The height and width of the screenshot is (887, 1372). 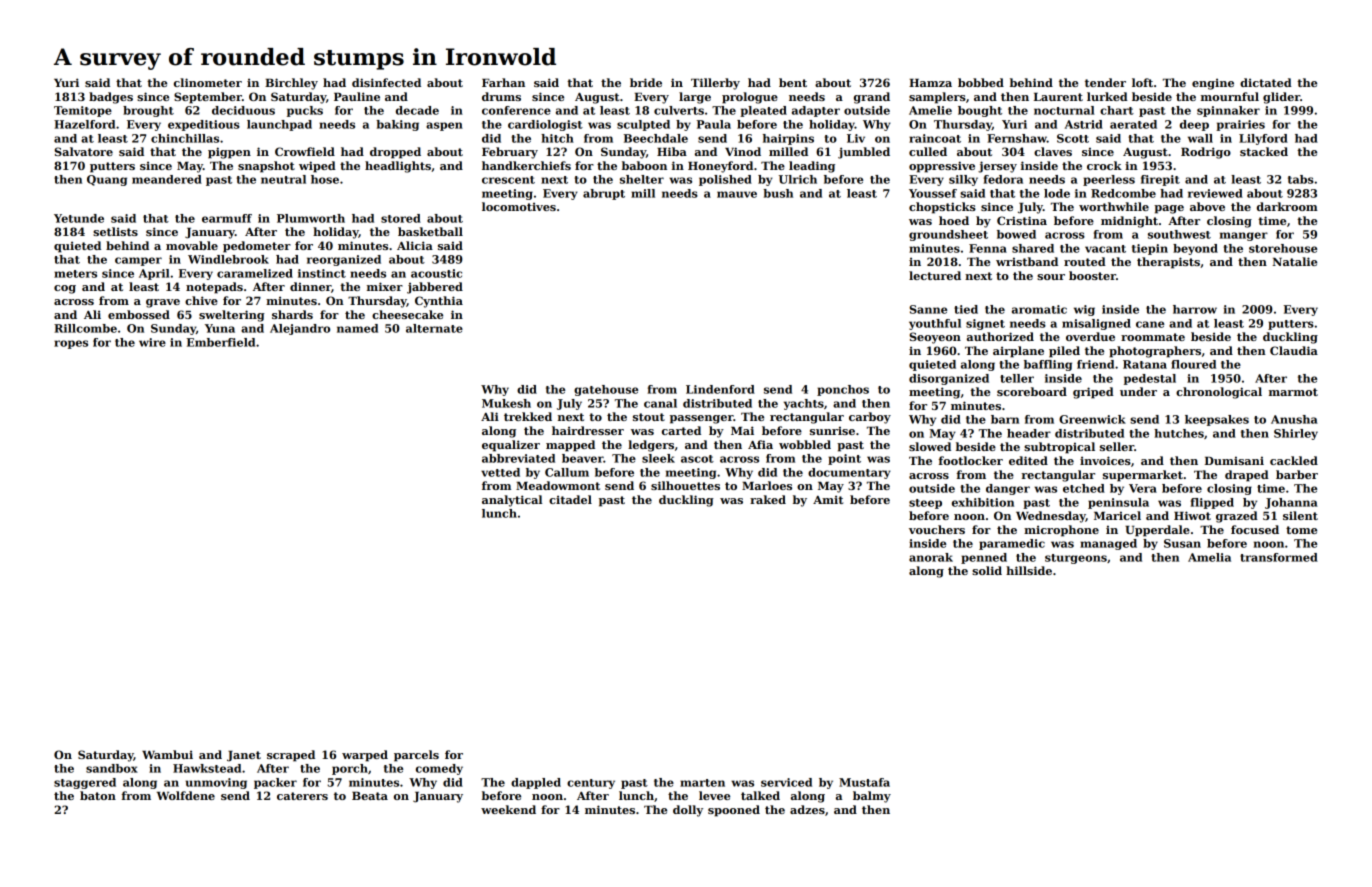 I want to click on stout, so click(x=649, y=417).
